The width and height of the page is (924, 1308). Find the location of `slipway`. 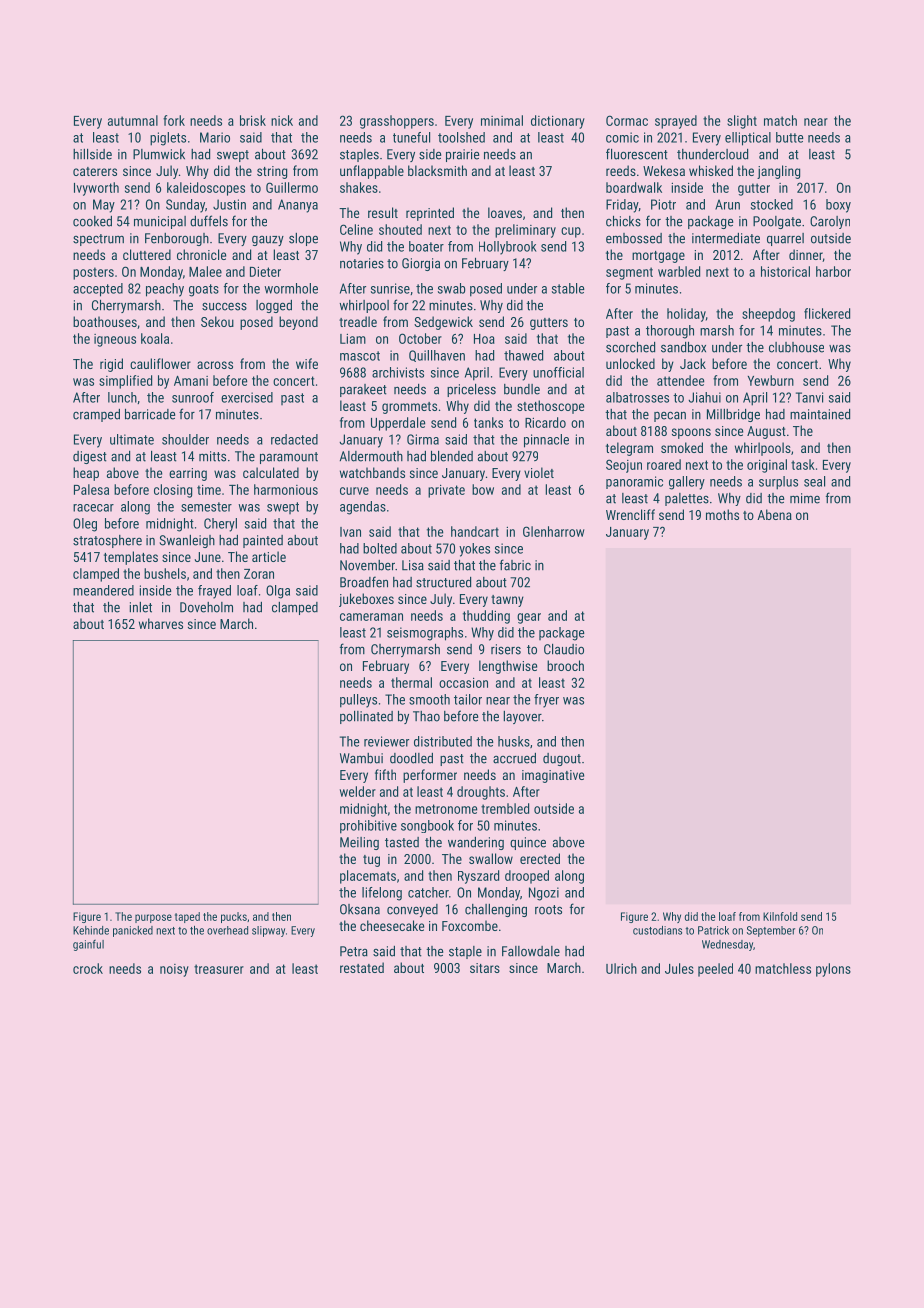

slipway is located at coordinates (268, 931).
